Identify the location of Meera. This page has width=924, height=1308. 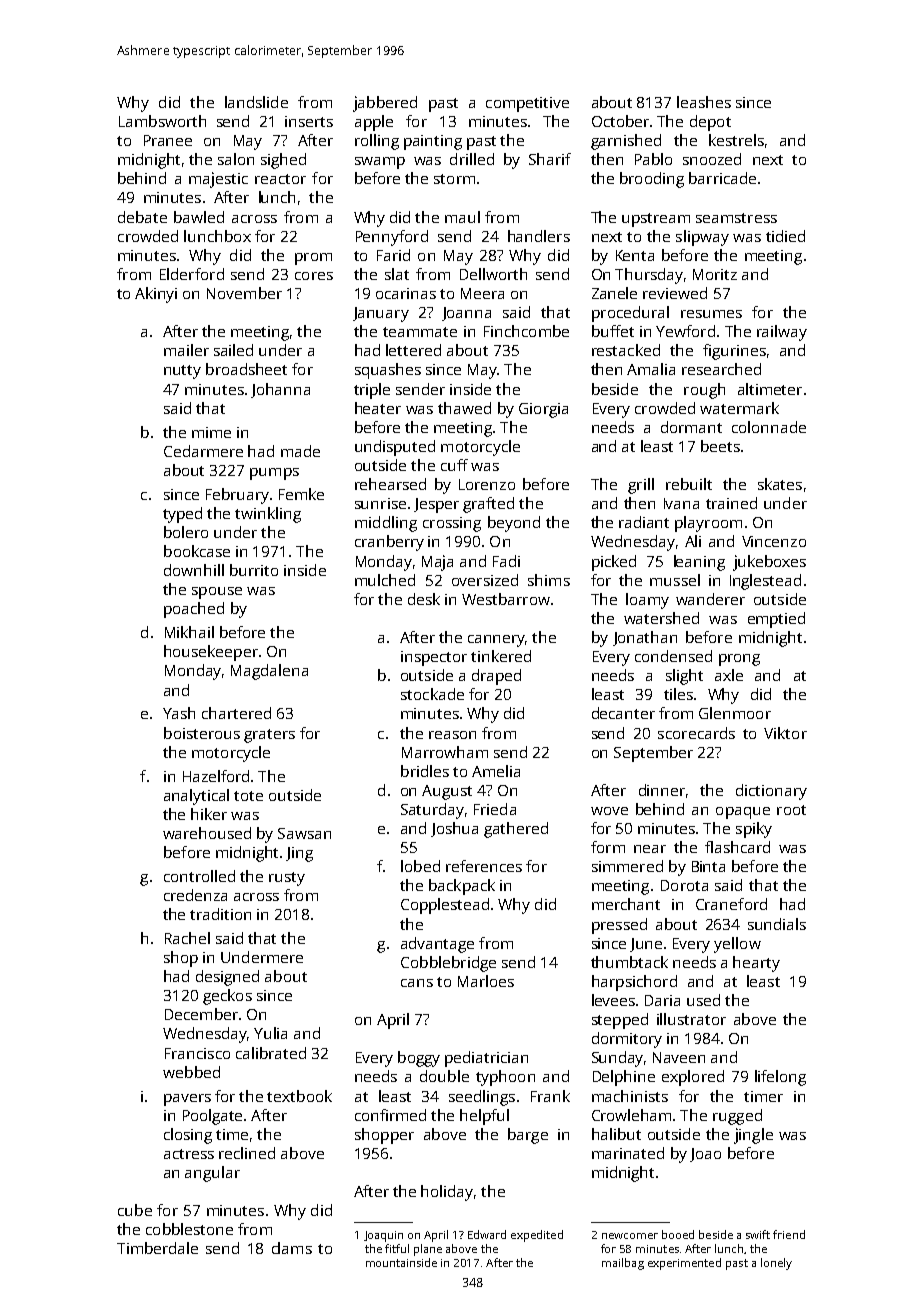
(482, 293).
